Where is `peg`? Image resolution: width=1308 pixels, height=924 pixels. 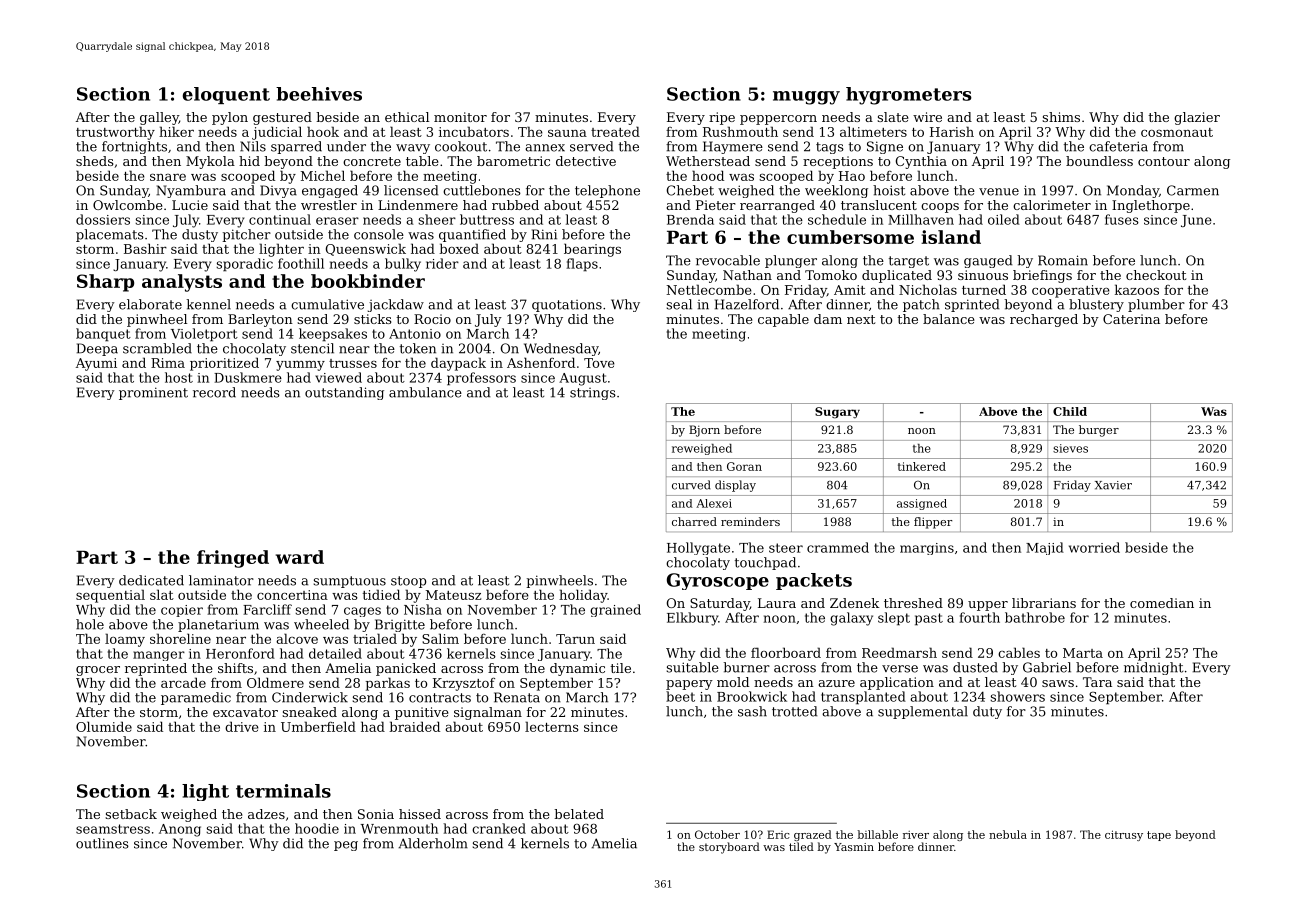 peg is located at coordinates (346, 846).
